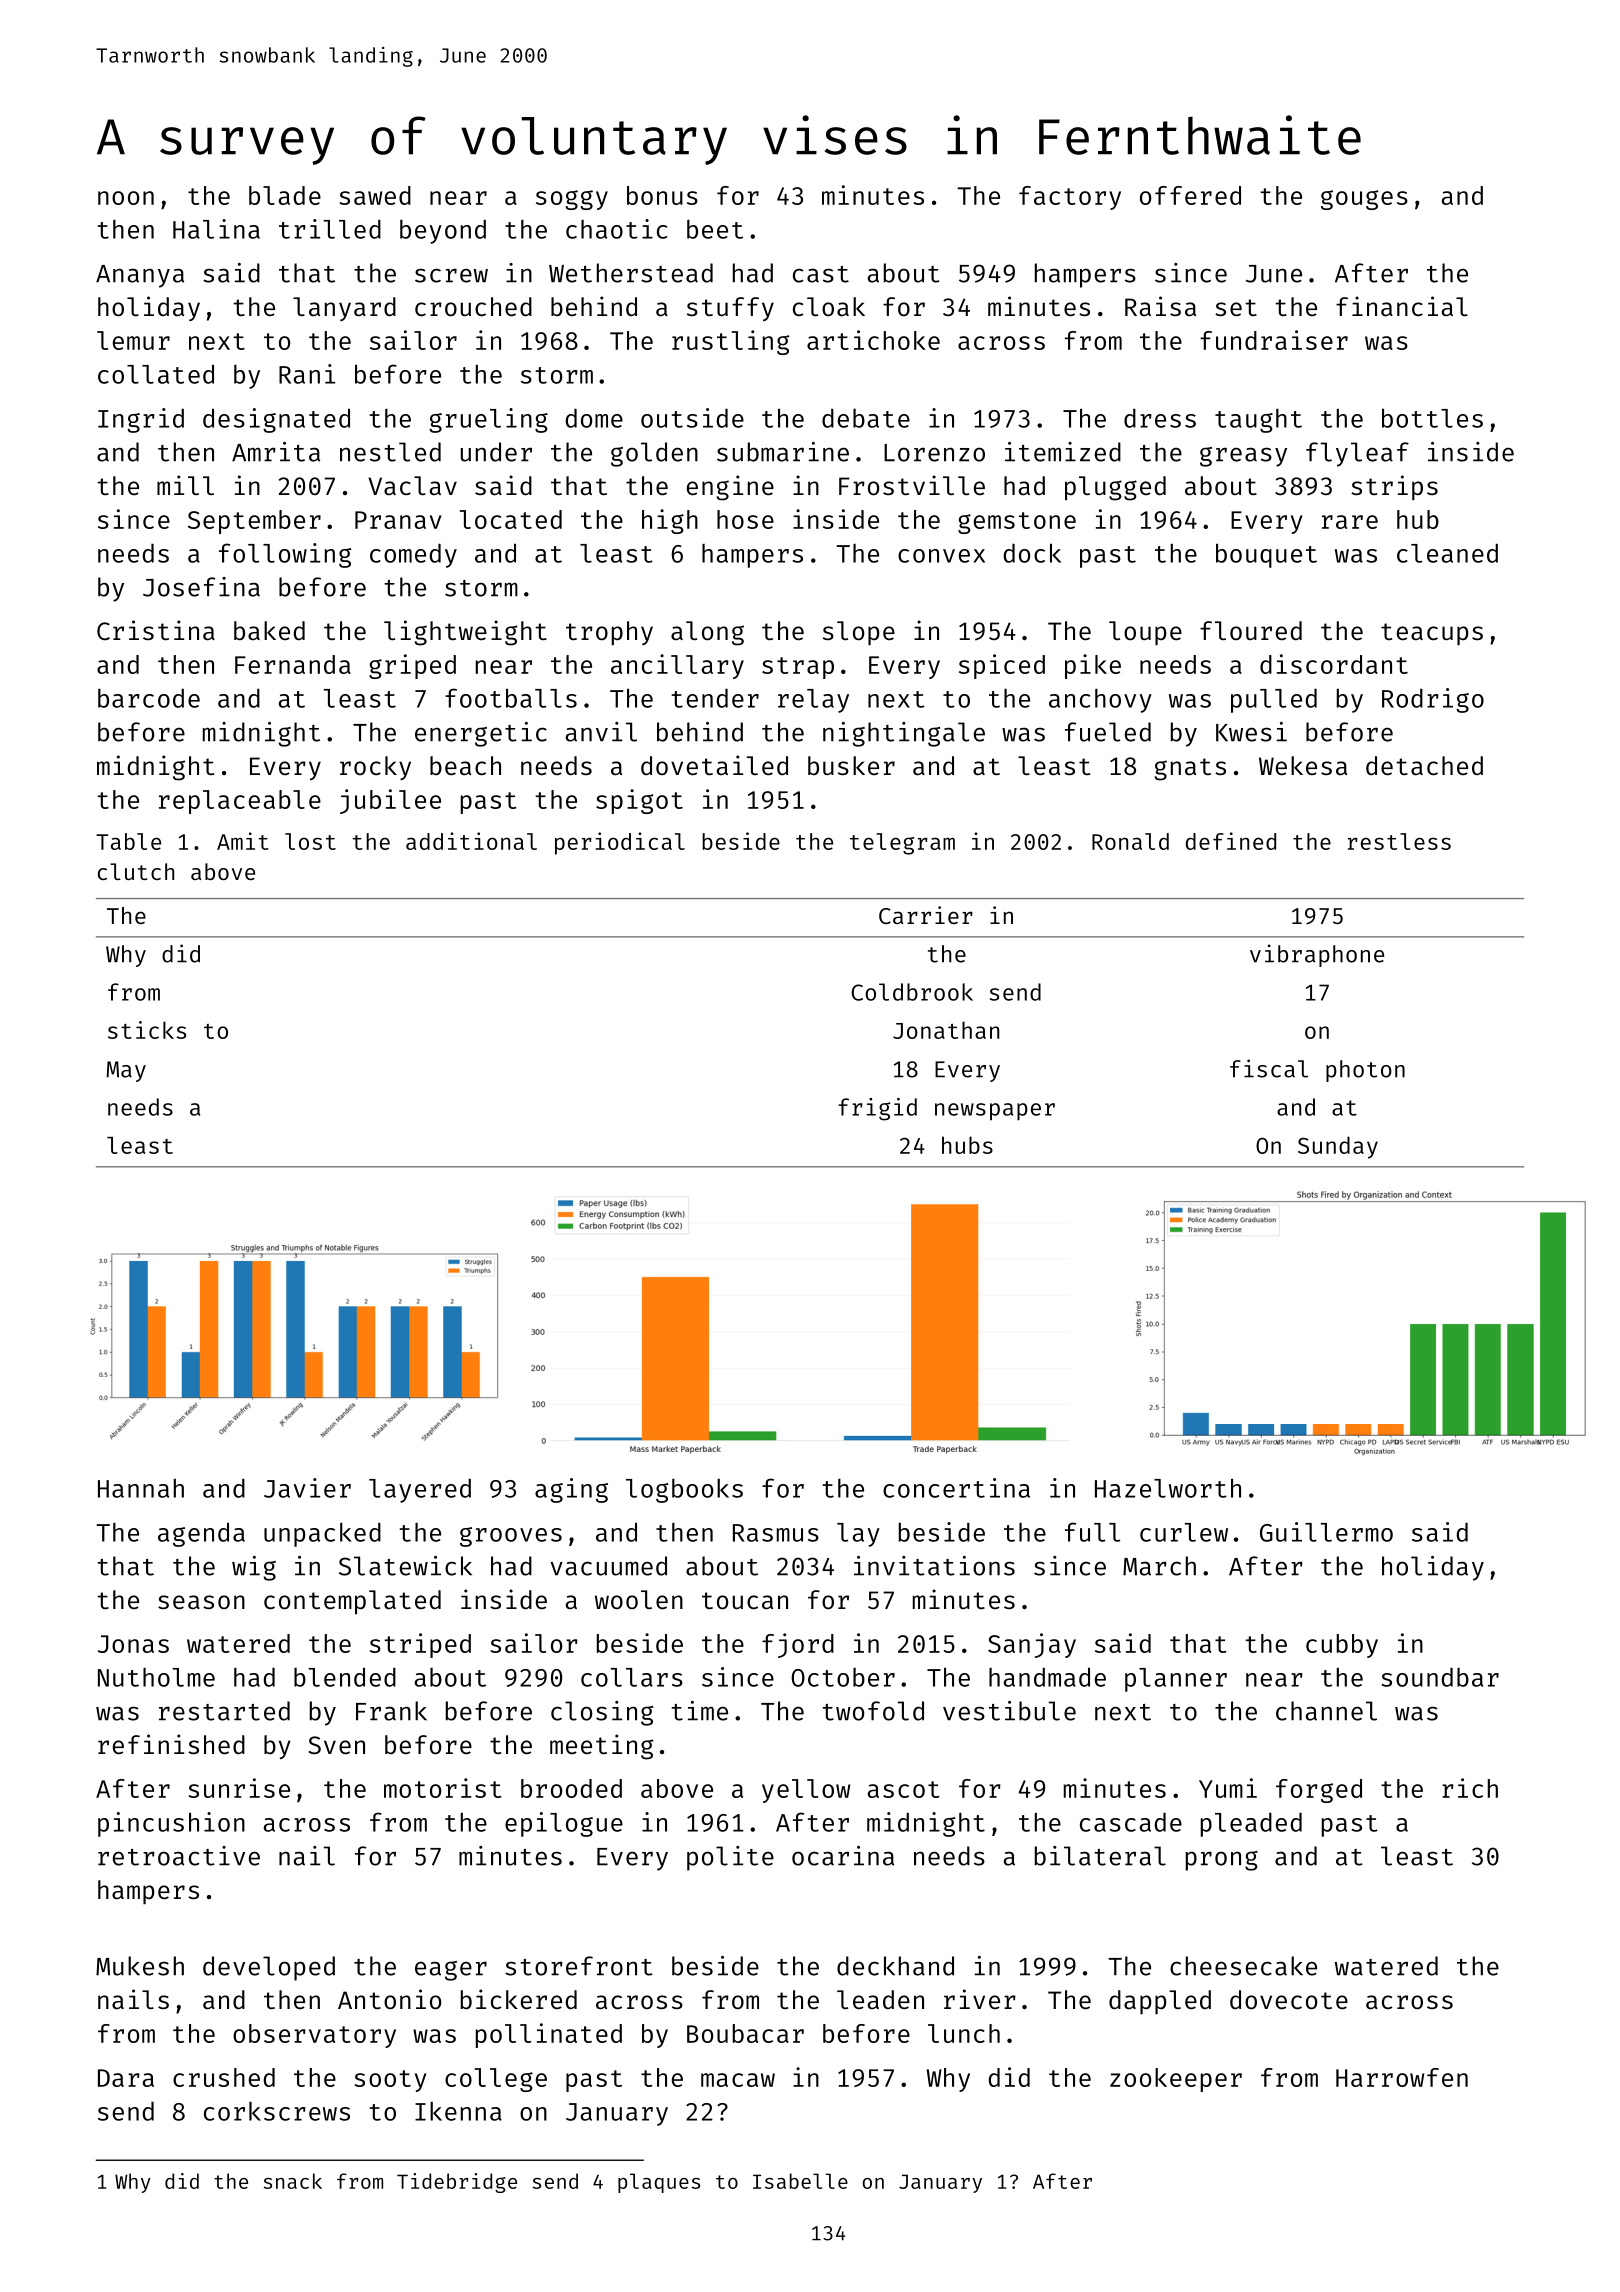 The image size is (1620, 2292). What do you see at coordinates (783, 452) in the screenshot?
I see `submarine` at bounding box center [783, 452].
